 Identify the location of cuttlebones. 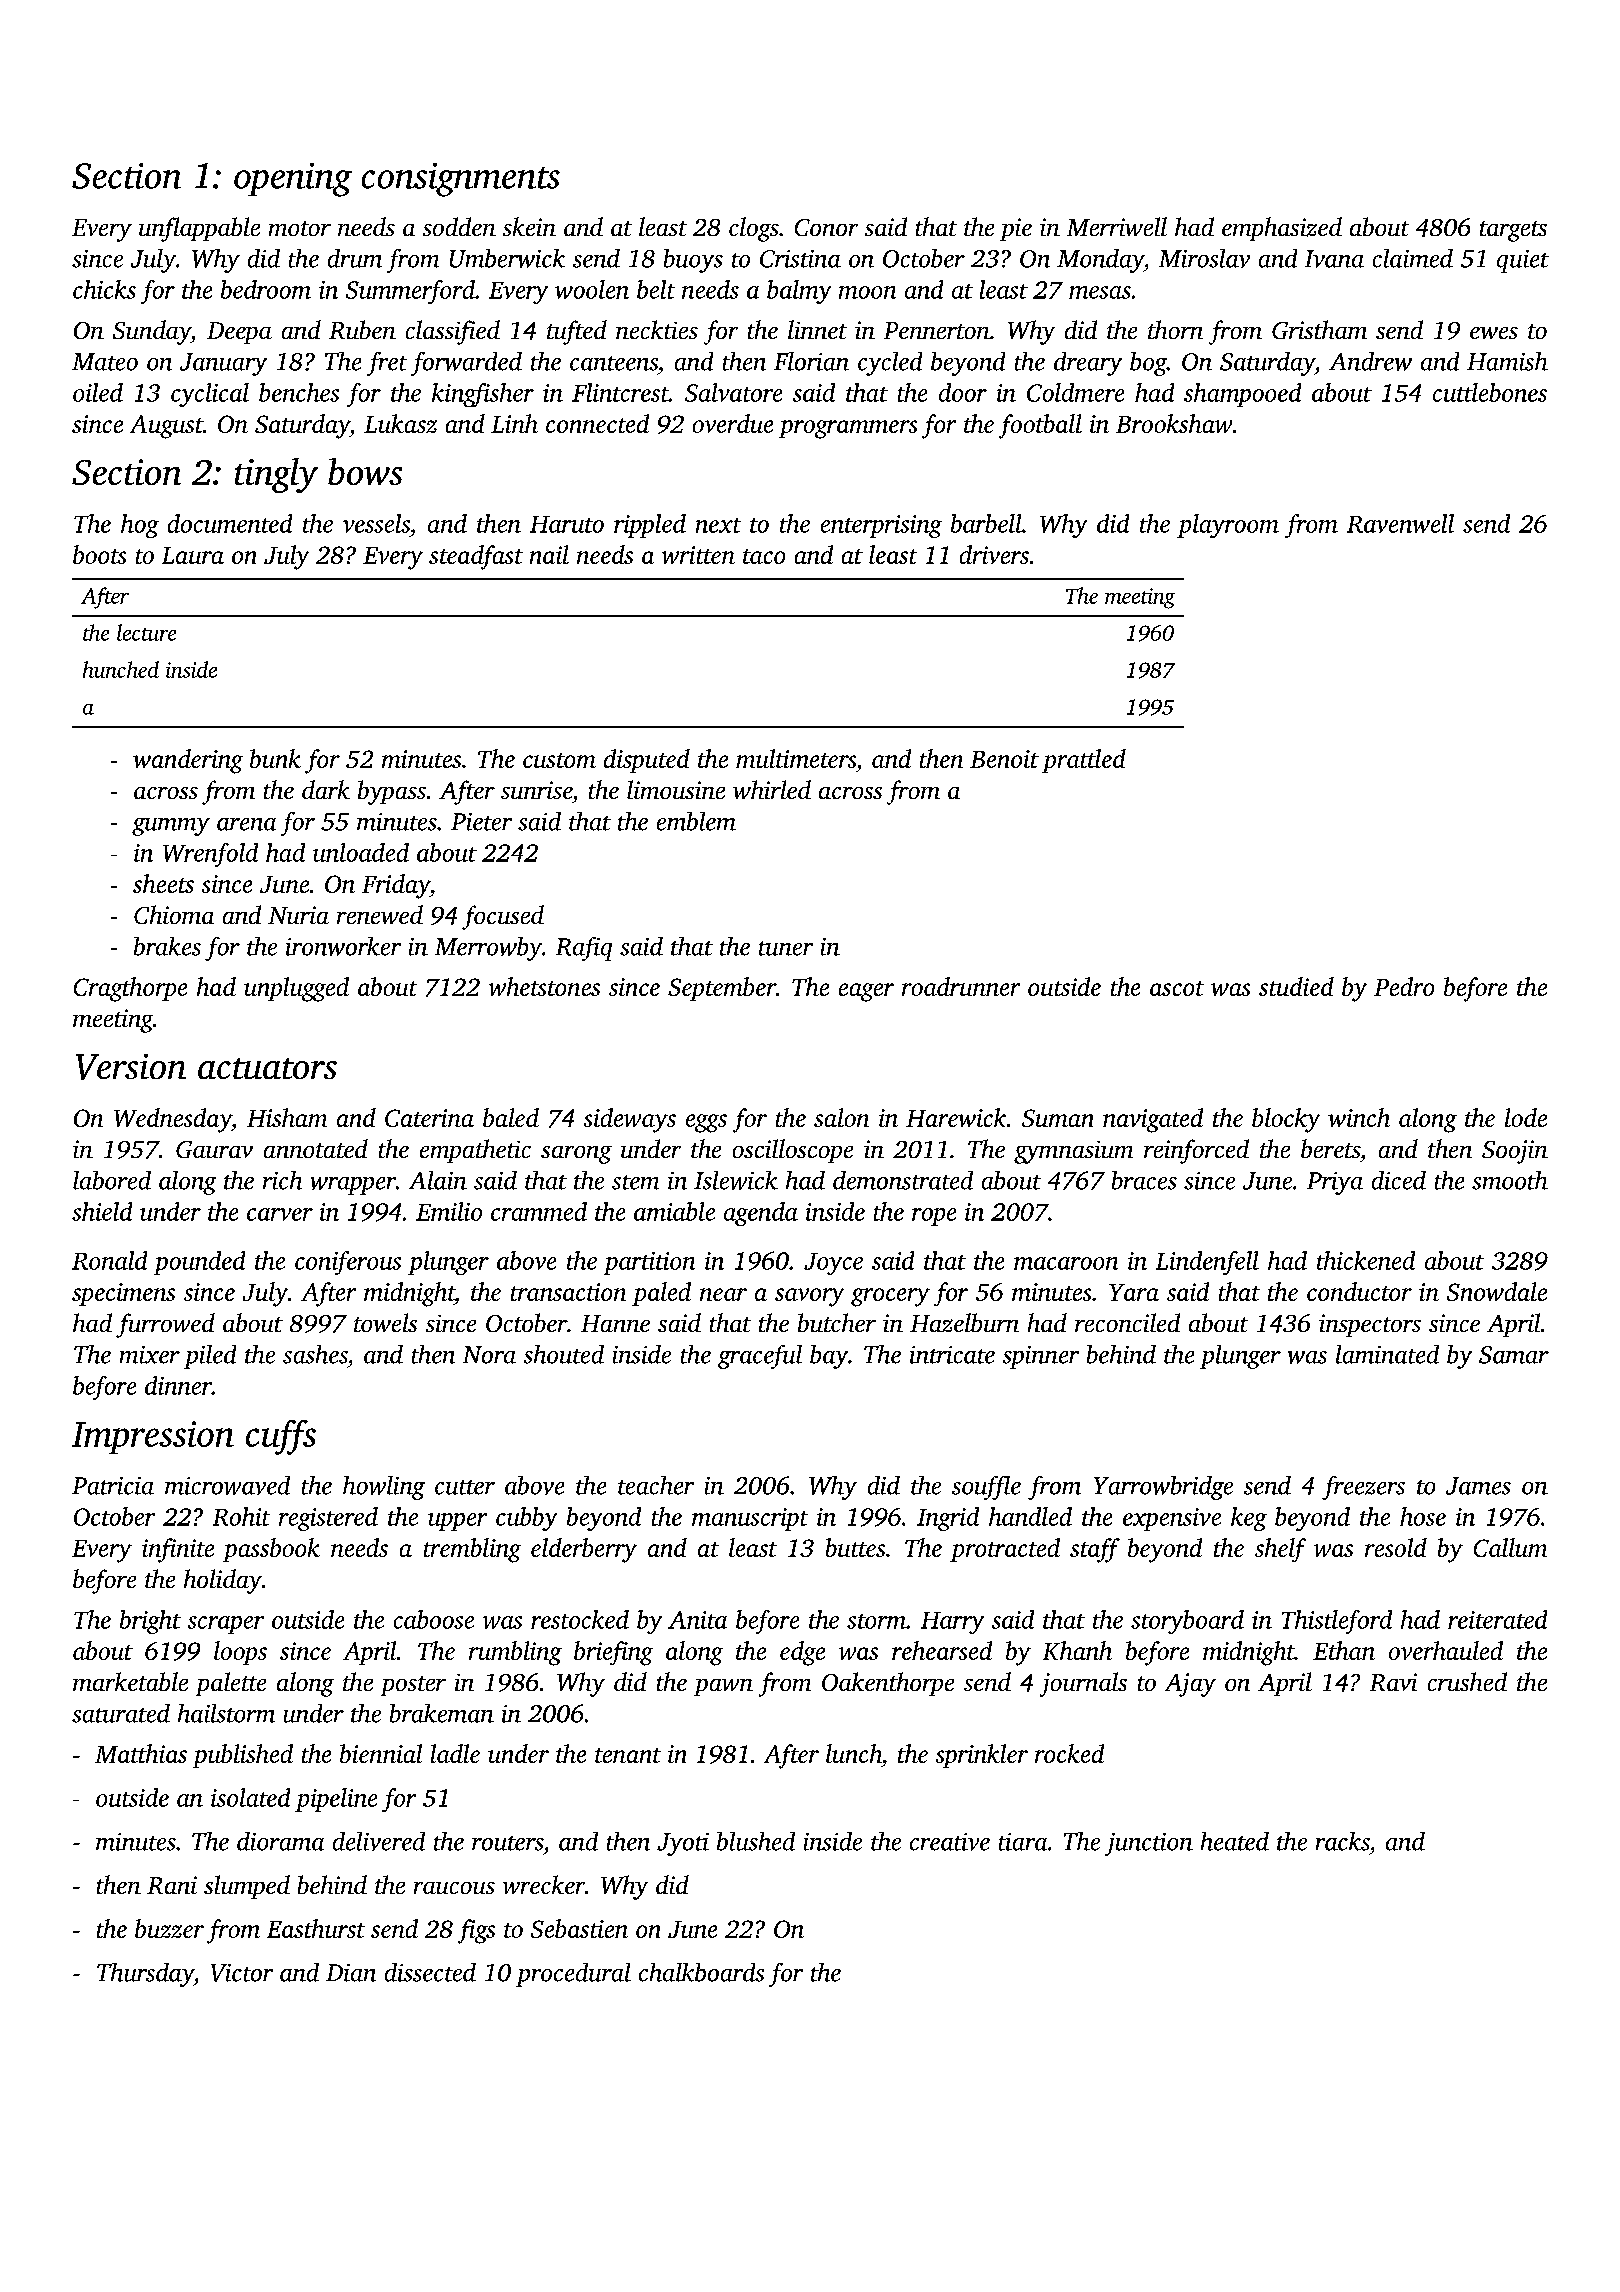
(1490, 392).
